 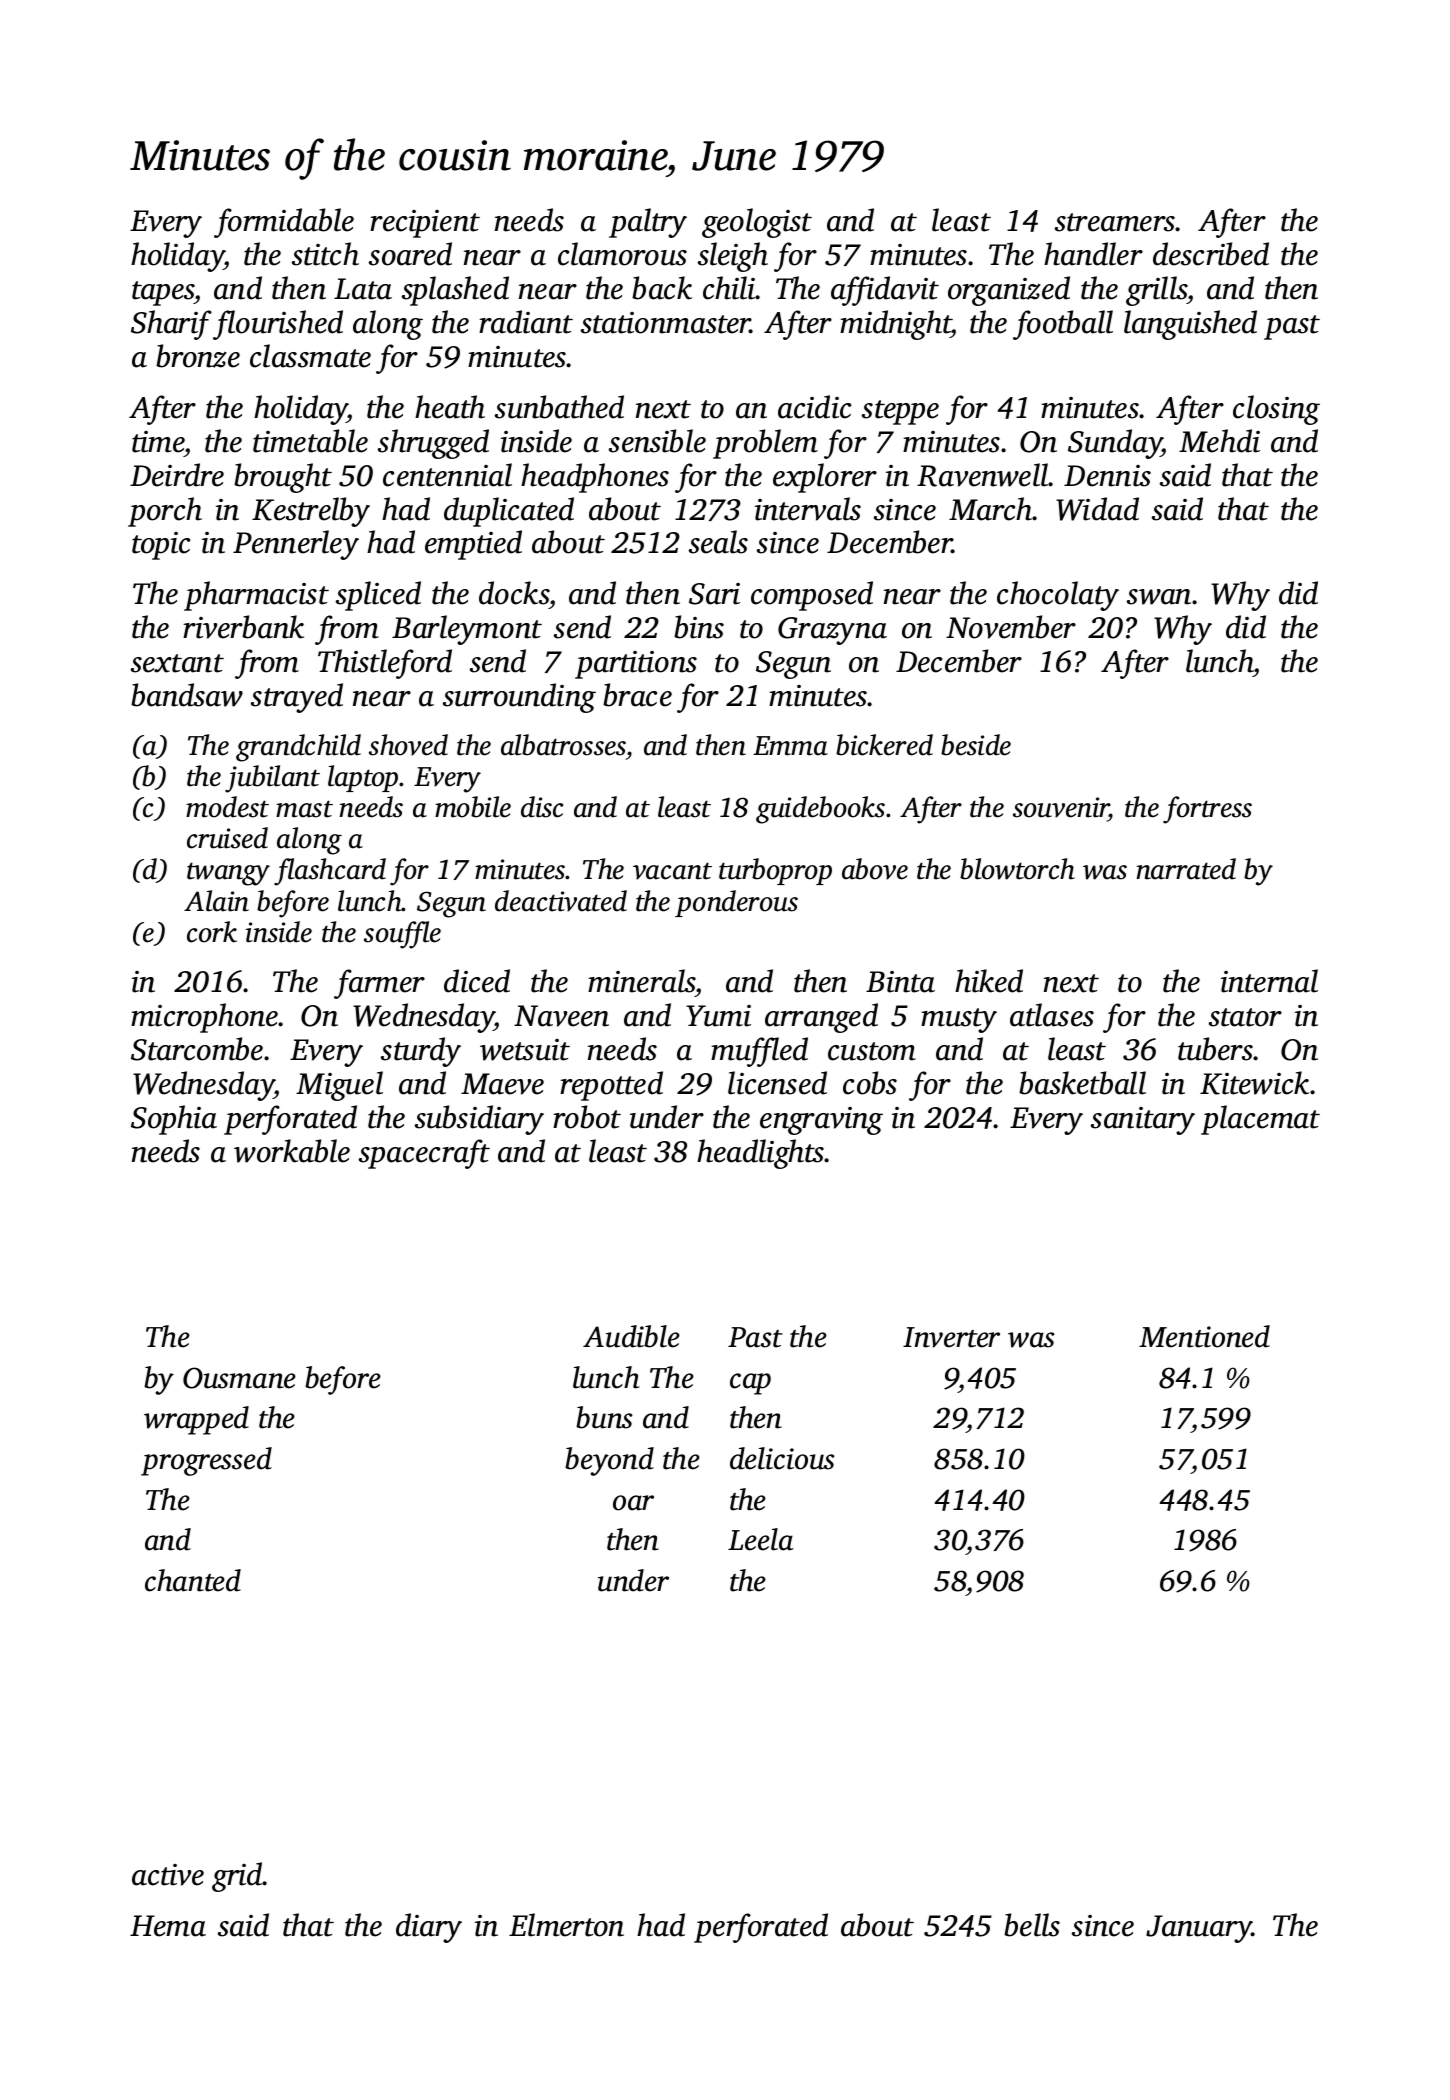 What do you see at coordinates (198, 356) in the screenshot?
I see `bronze` at bounding box center [198, 356].
